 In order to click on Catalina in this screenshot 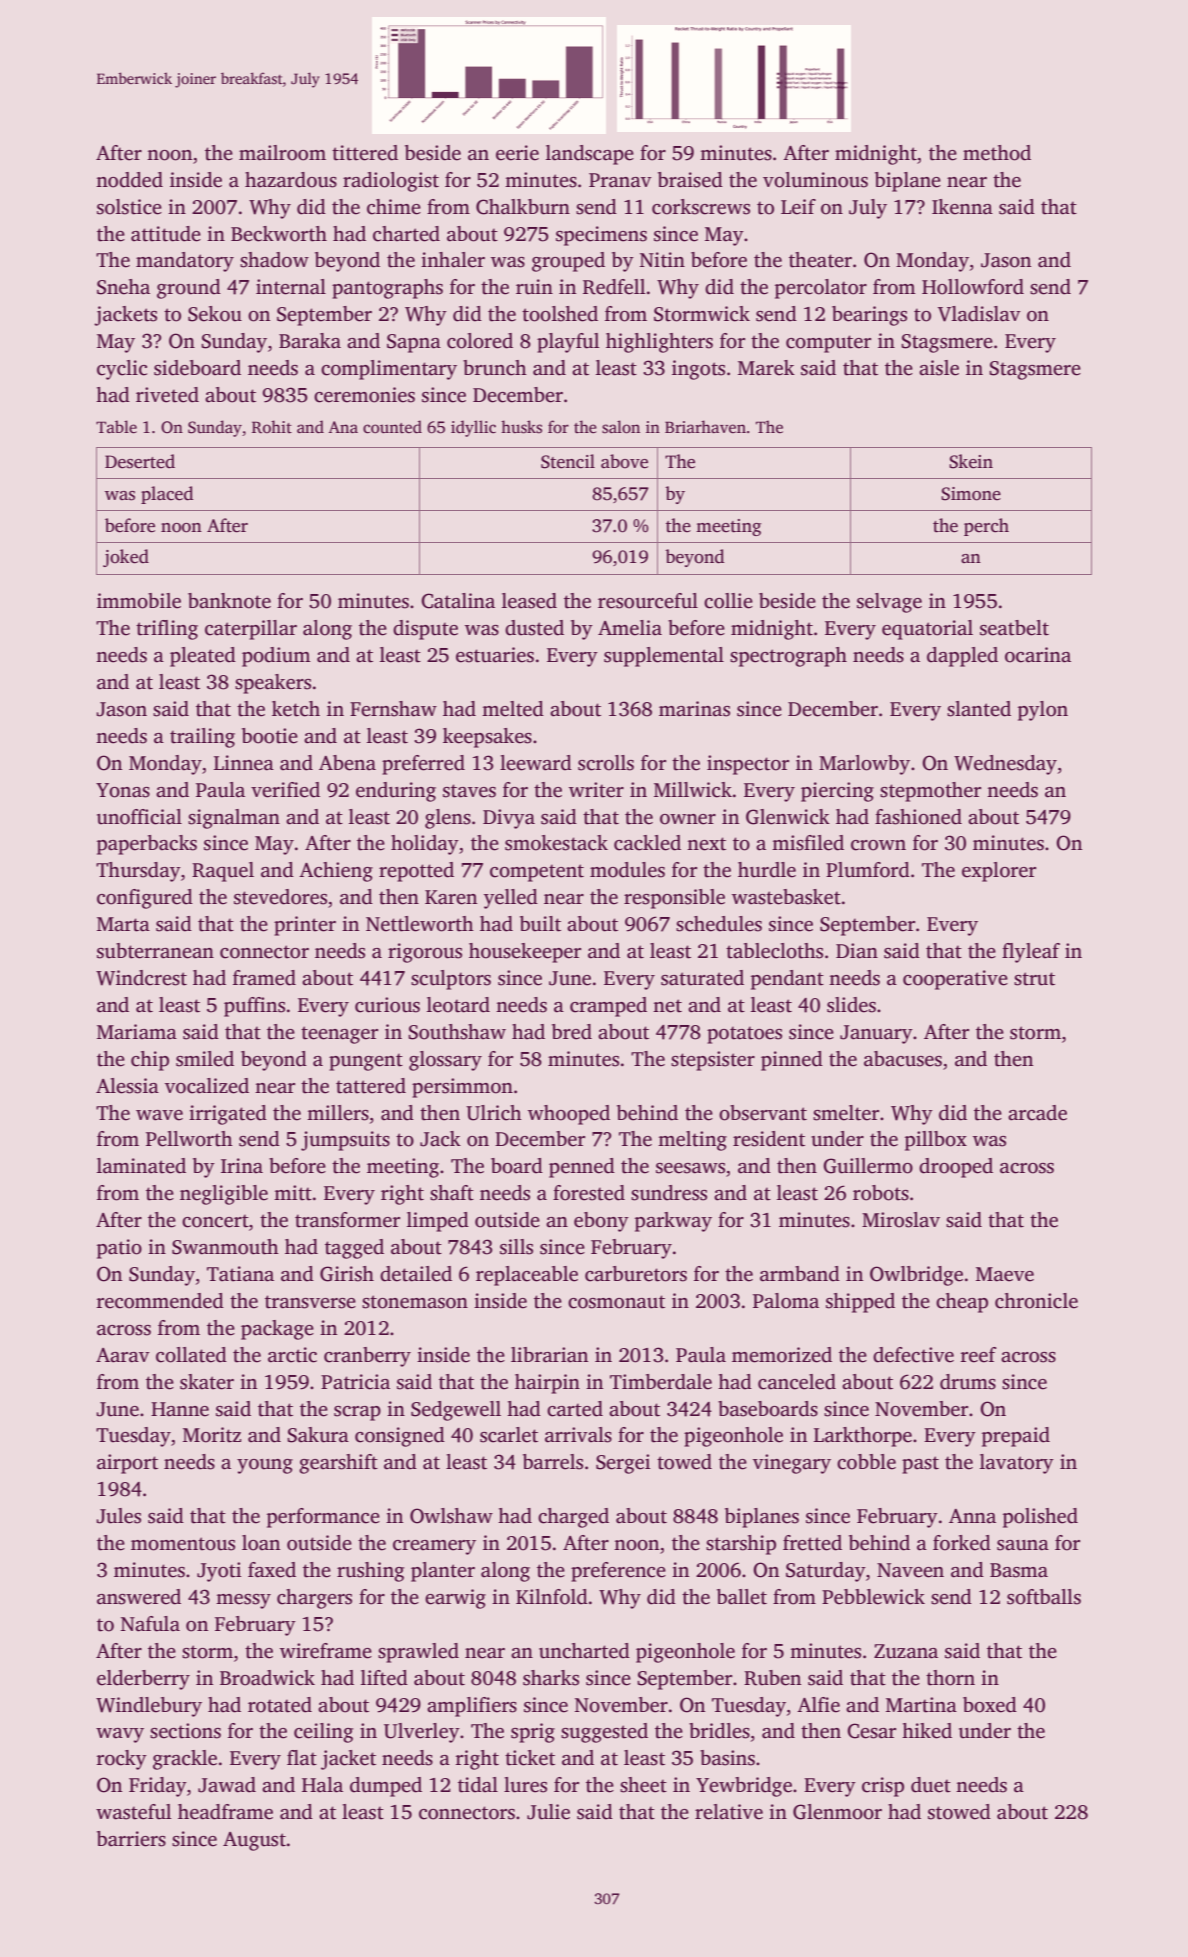, I will do `click(458, 601)`.
